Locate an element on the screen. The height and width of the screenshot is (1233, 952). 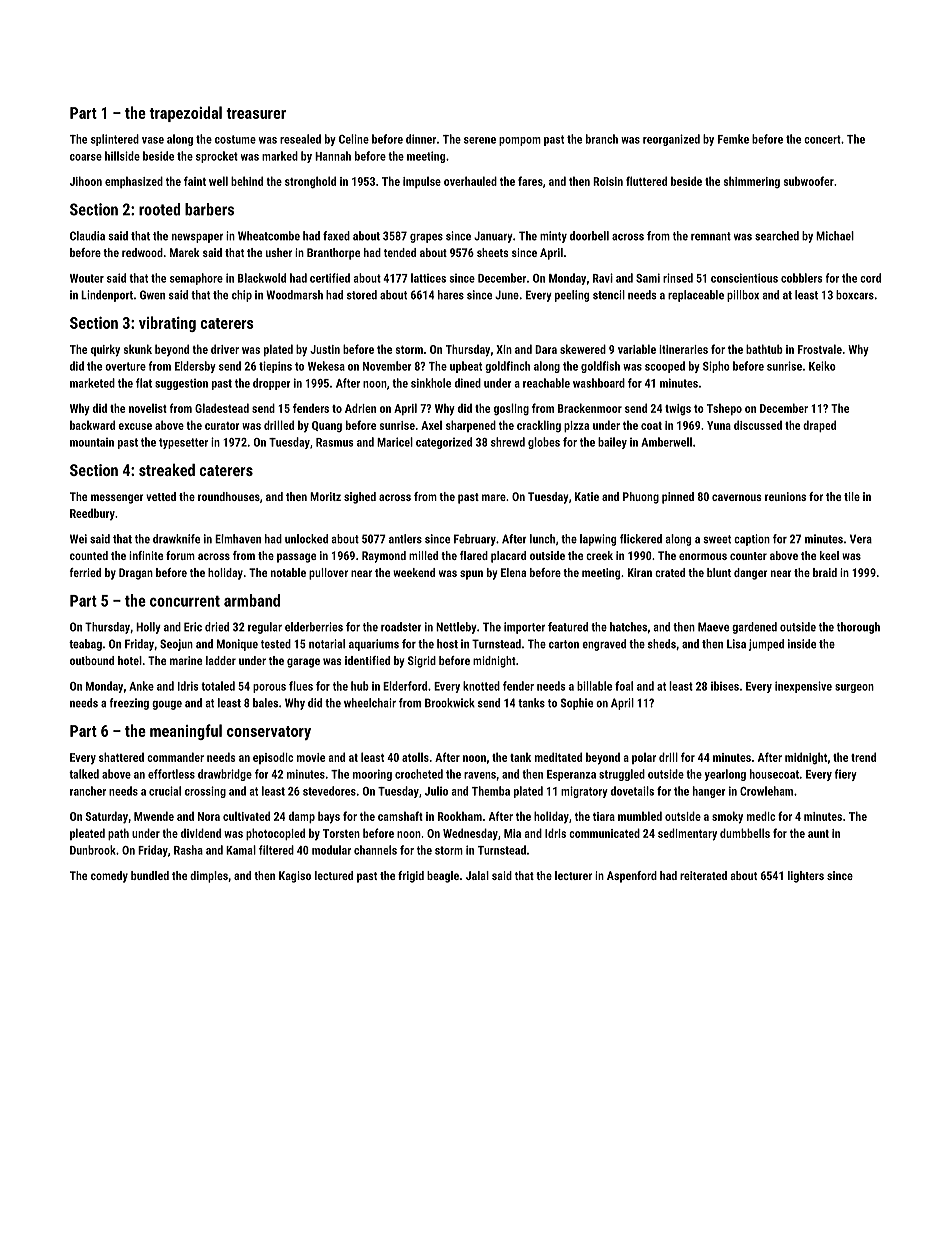
inexpensive is located at coordinates (803, 687).
